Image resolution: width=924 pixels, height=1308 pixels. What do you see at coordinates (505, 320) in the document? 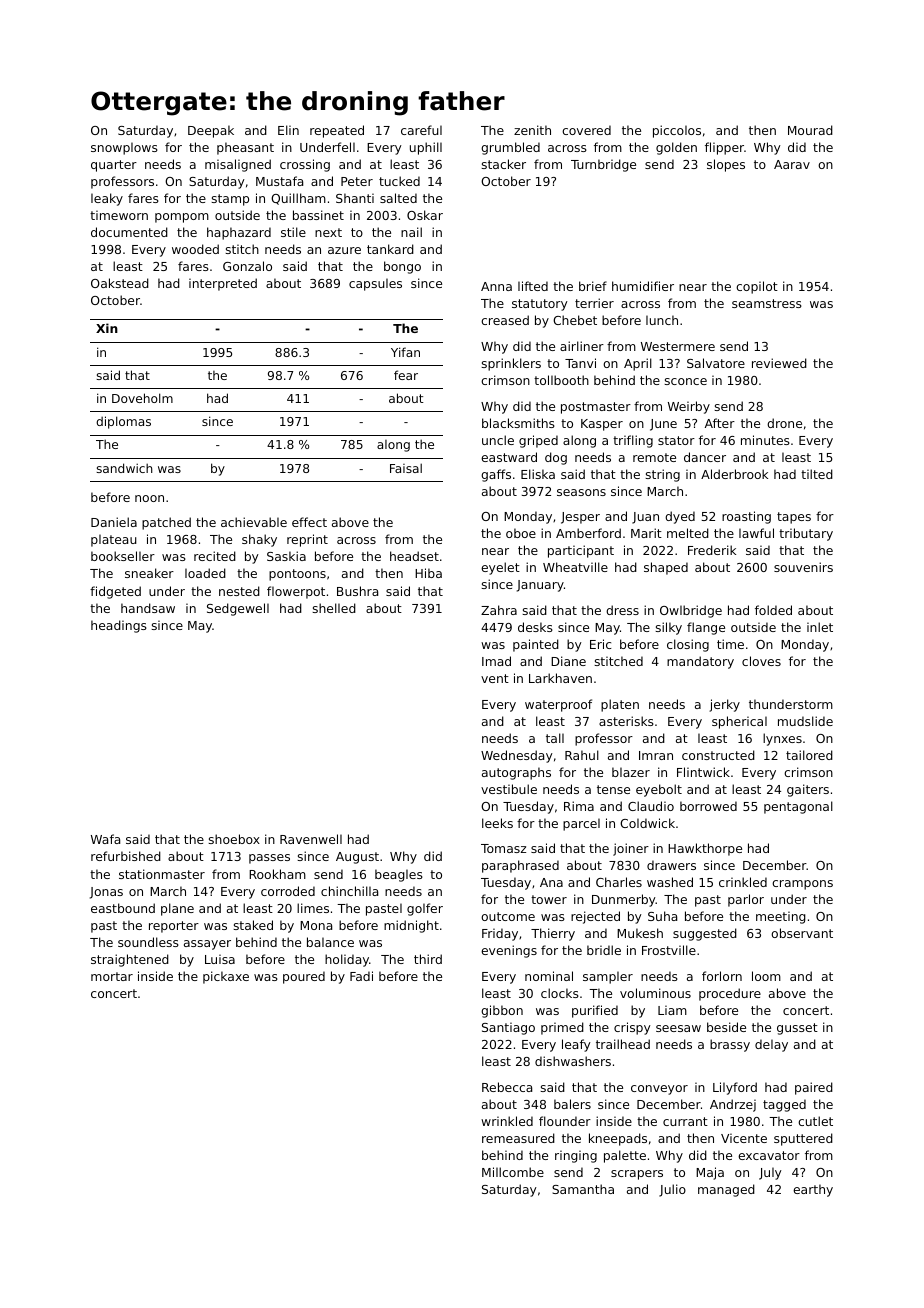
I see `creased` at bounding box center [505, 320].
